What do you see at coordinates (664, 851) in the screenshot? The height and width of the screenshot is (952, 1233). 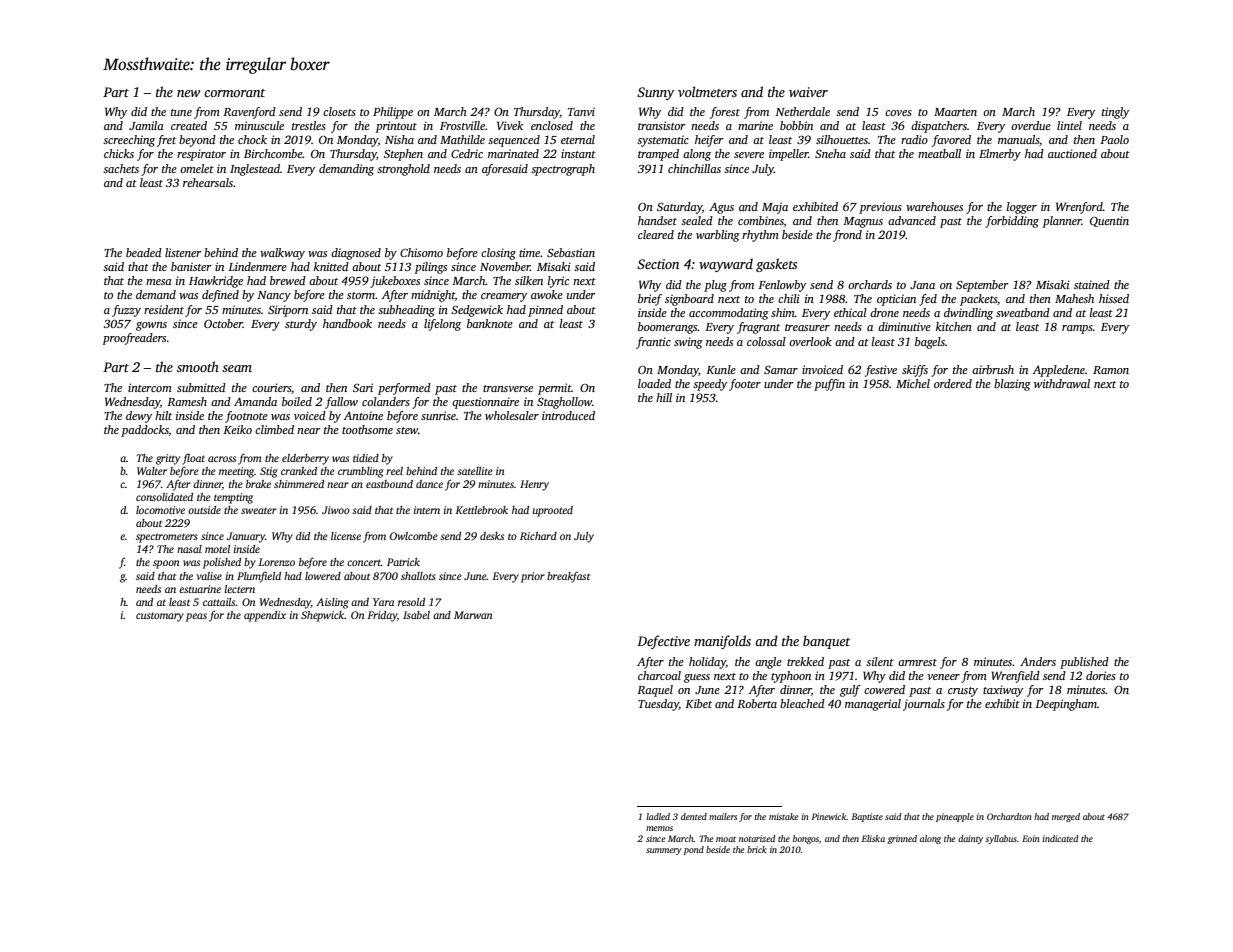 I see `summery` at bounding box center [664, 851].
